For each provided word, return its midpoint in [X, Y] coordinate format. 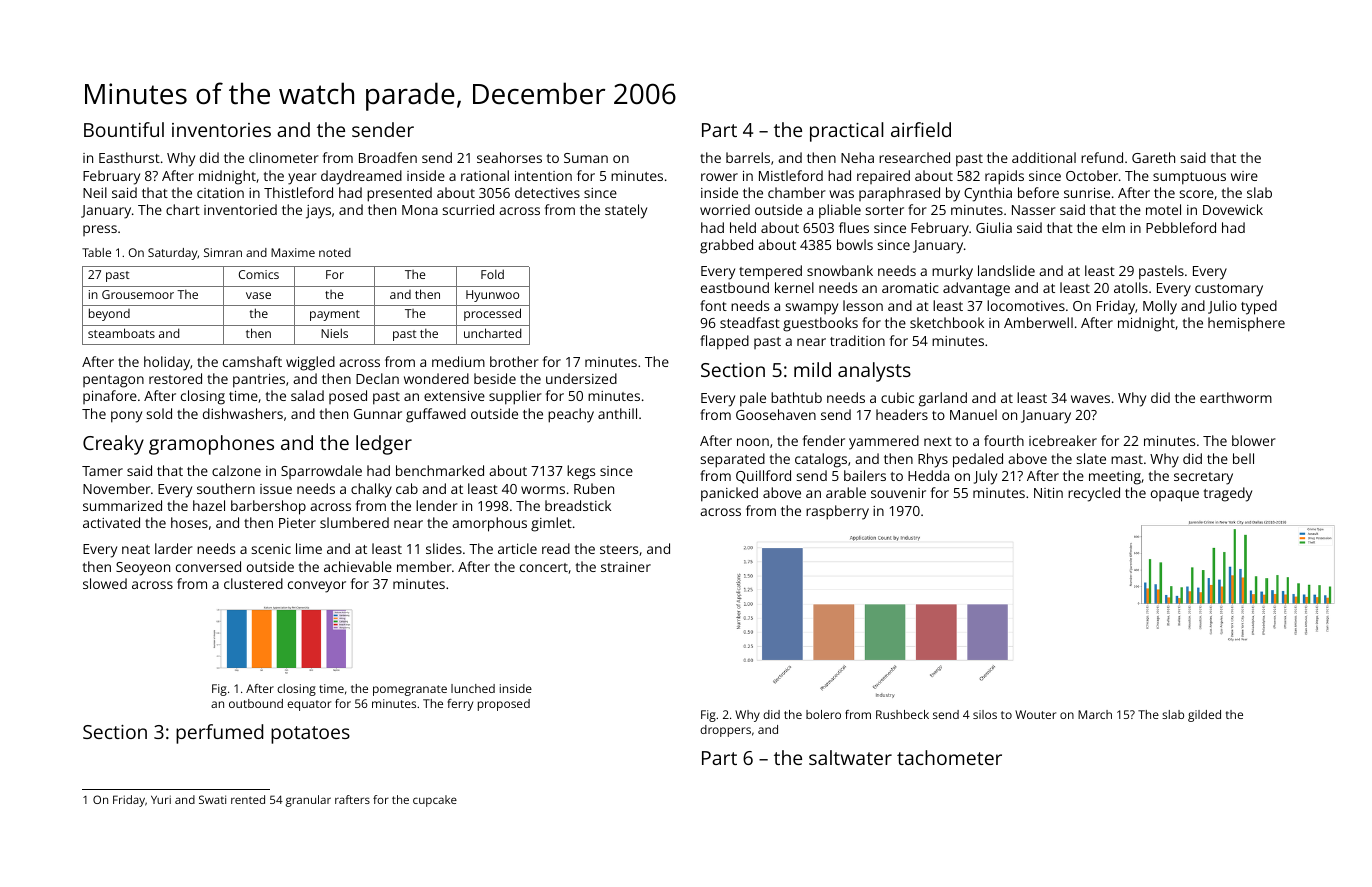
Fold [492, 274]
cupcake [435, 801]
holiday [167, 363]
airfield [921, 129]
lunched [473, 688]
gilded [1204, 716]
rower [719, 177]
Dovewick [1233, 209]
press [100, 230]
